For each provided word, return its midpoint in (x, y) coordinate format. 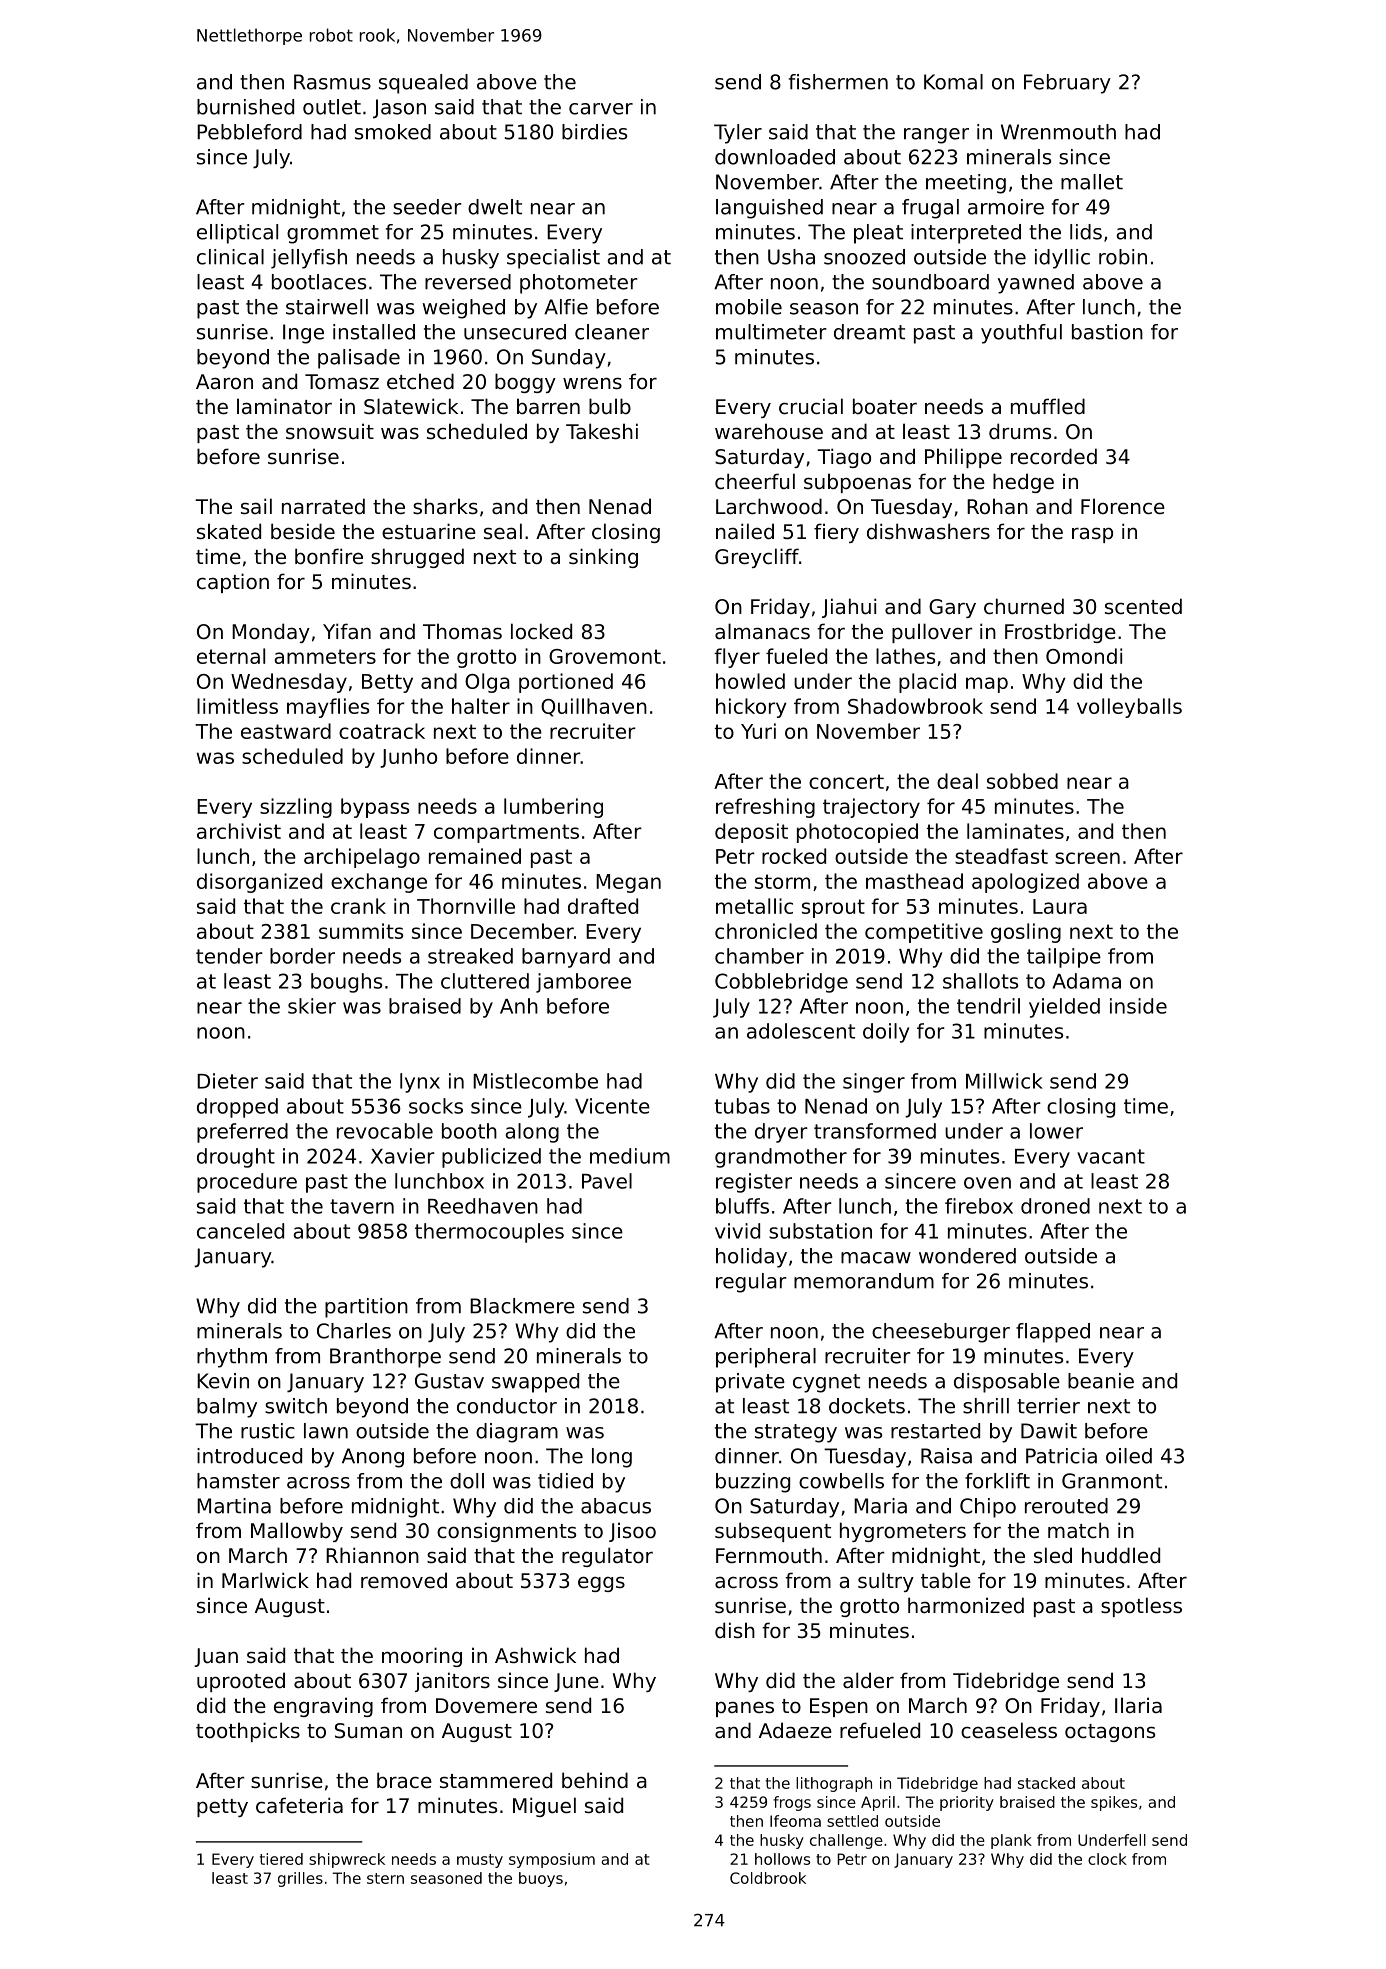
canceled (240, 1231)
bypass (375, 808)
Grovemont (605, 656)
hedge (1023, 483)
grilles (300, 1879)
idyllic (1062, 259)
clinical (230, 257)
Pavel (607, 1181)
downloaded (775, 157)
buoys (541, 1879)
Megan (628, 883)
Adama (1086, 981)
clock (1107, 1859)
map (987, 685)
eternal (231, 656)
